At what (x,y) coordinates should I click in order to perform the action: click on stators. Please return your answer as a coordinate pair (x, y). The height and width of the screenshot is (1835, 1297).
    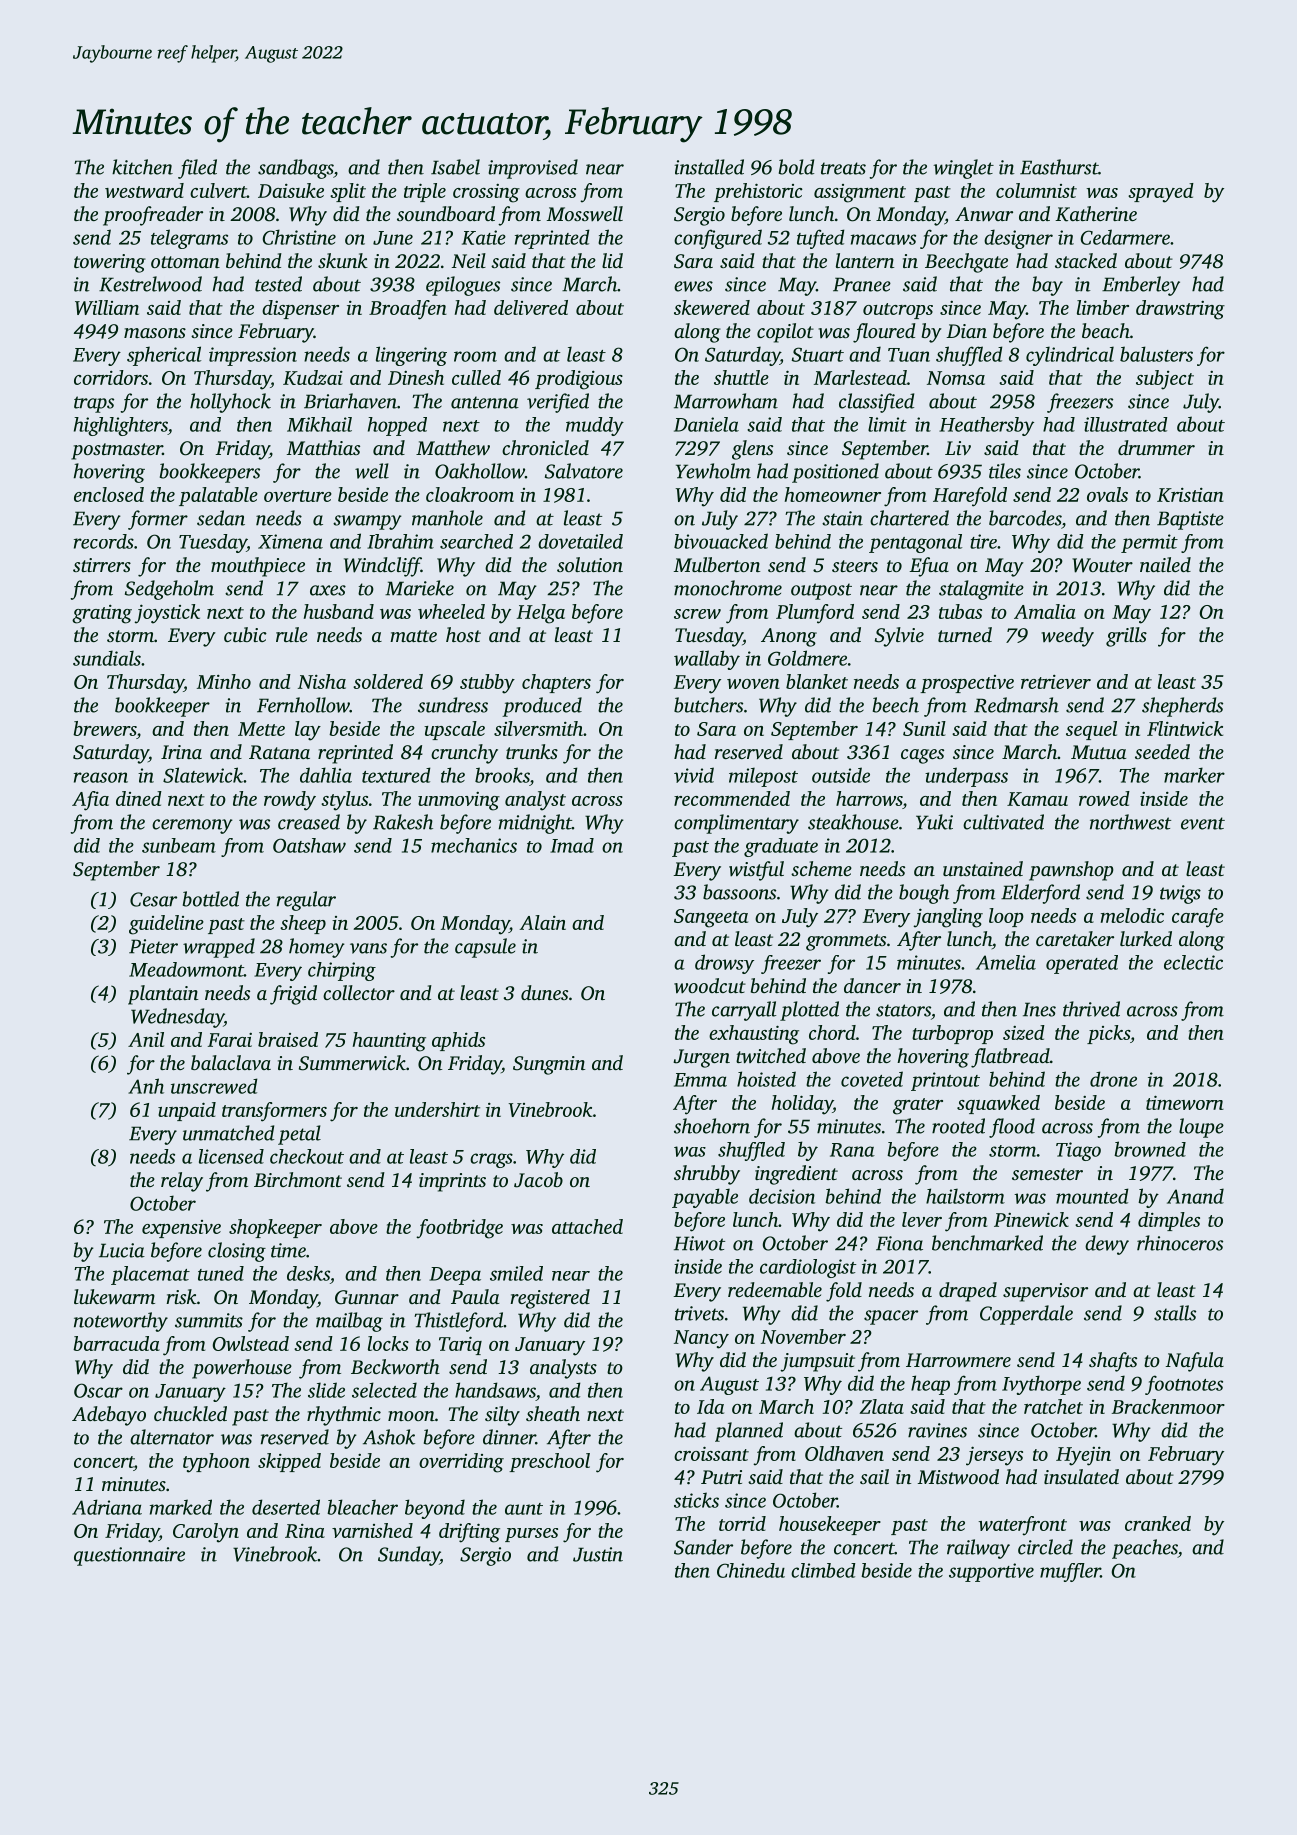
    Looking at the image, I should click on (903, 1010).
